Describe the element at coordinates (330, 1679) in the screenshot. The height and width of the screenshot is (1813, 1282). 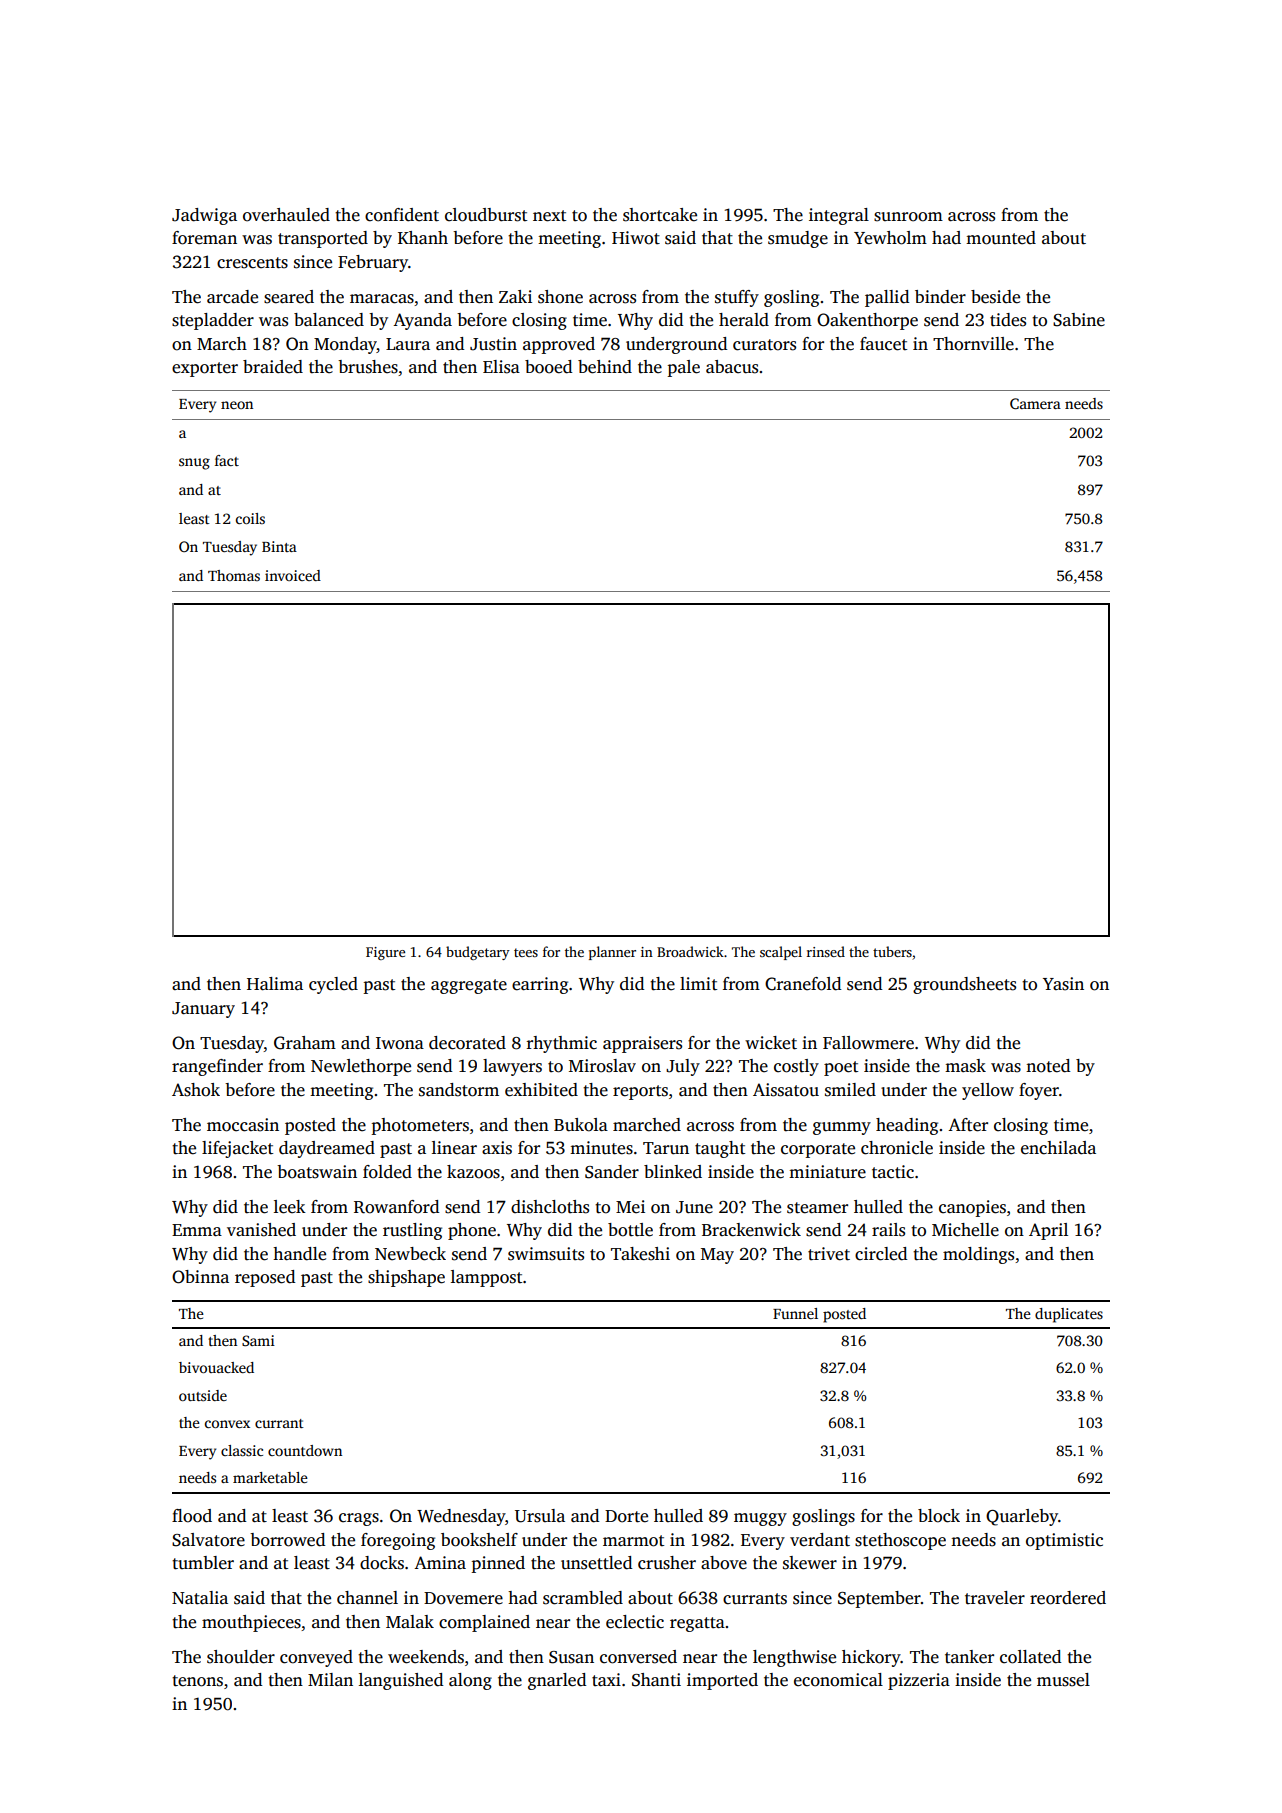
I see `Milan` at that location.
